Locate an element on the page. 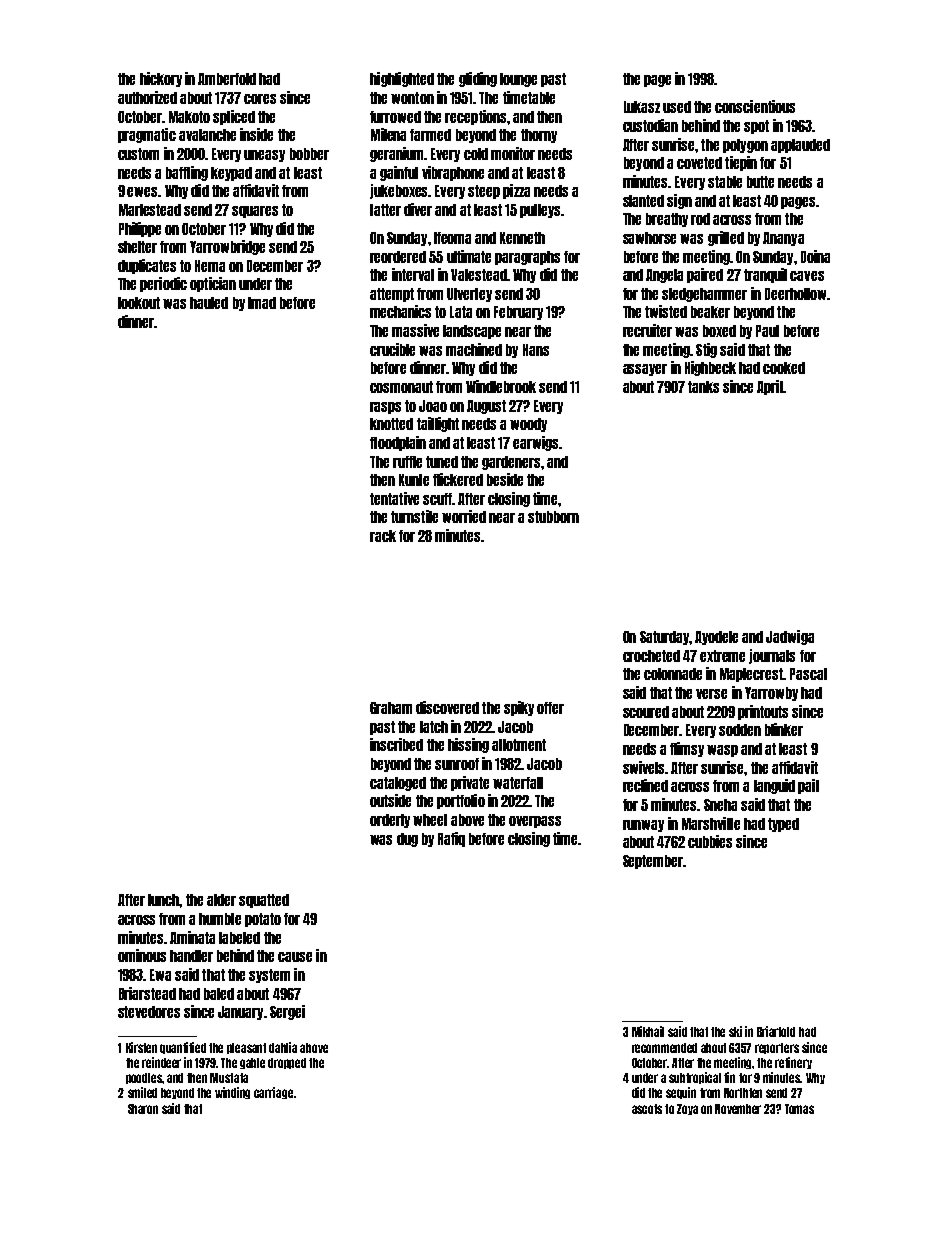 The height and width of the image is (1233, 952). Stig is located at coordinates (706, 350).
